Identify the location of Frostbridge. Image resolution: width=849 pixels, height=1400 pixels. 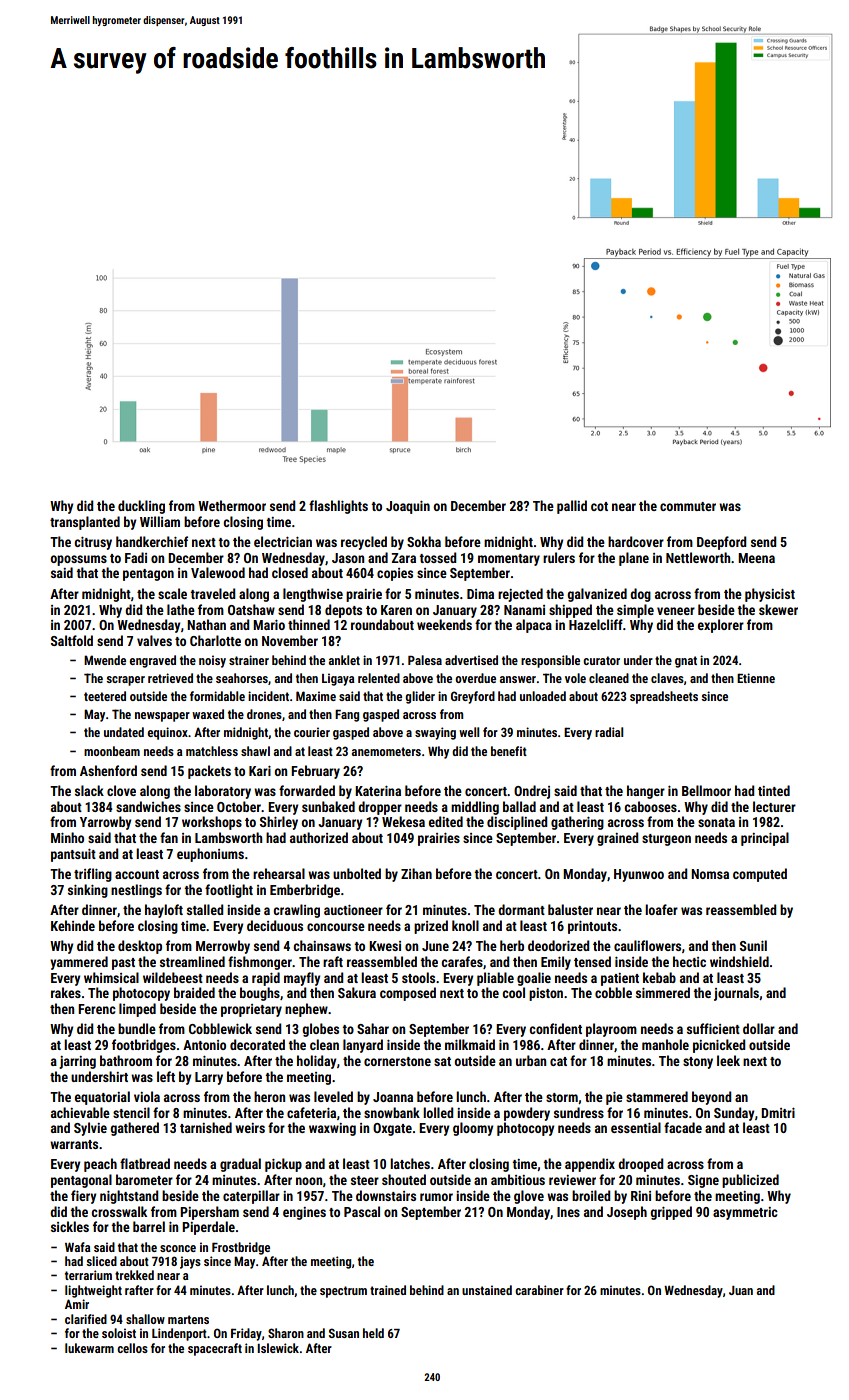
(241, 1248).
